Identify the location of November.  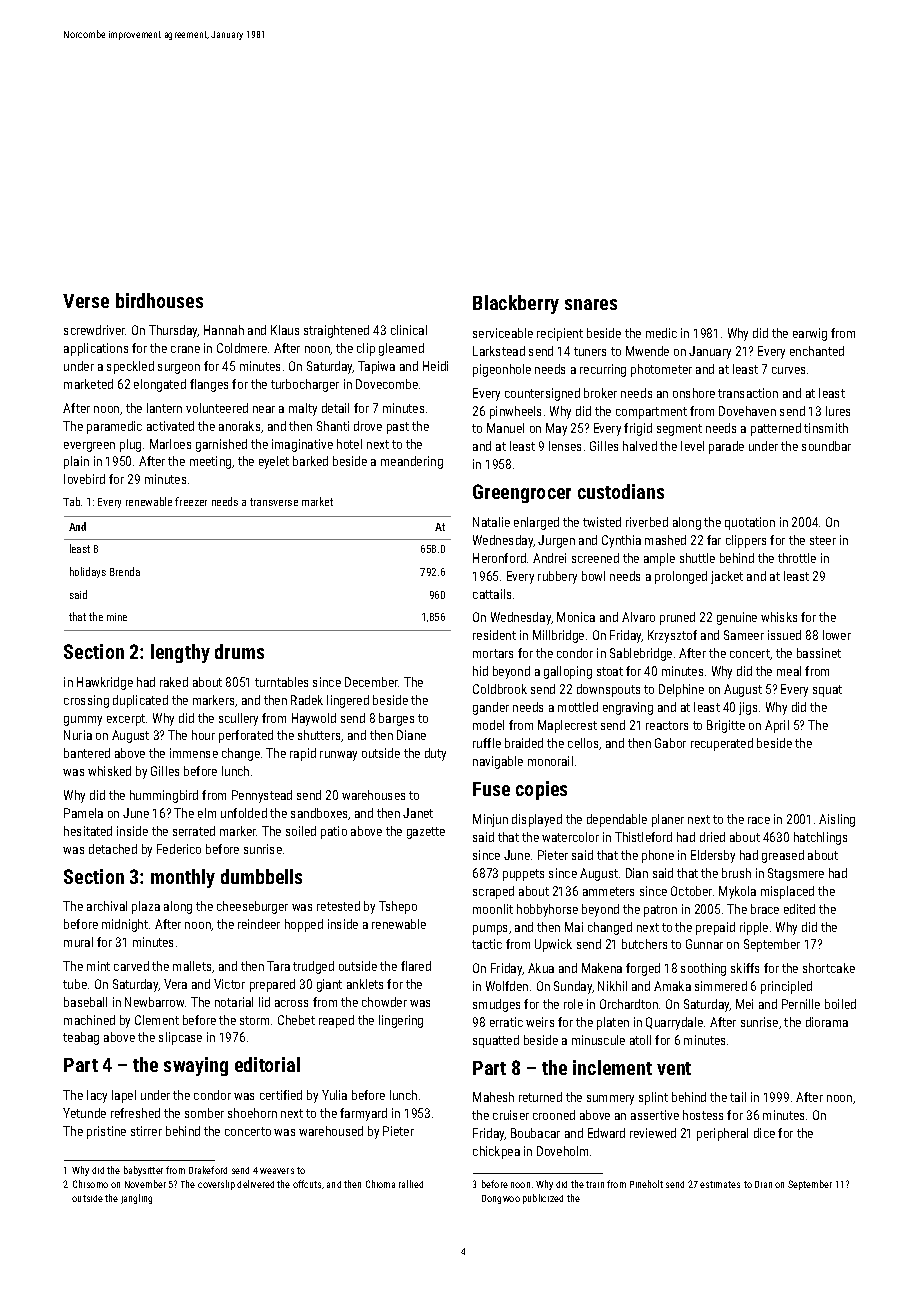
(145, 1184).
